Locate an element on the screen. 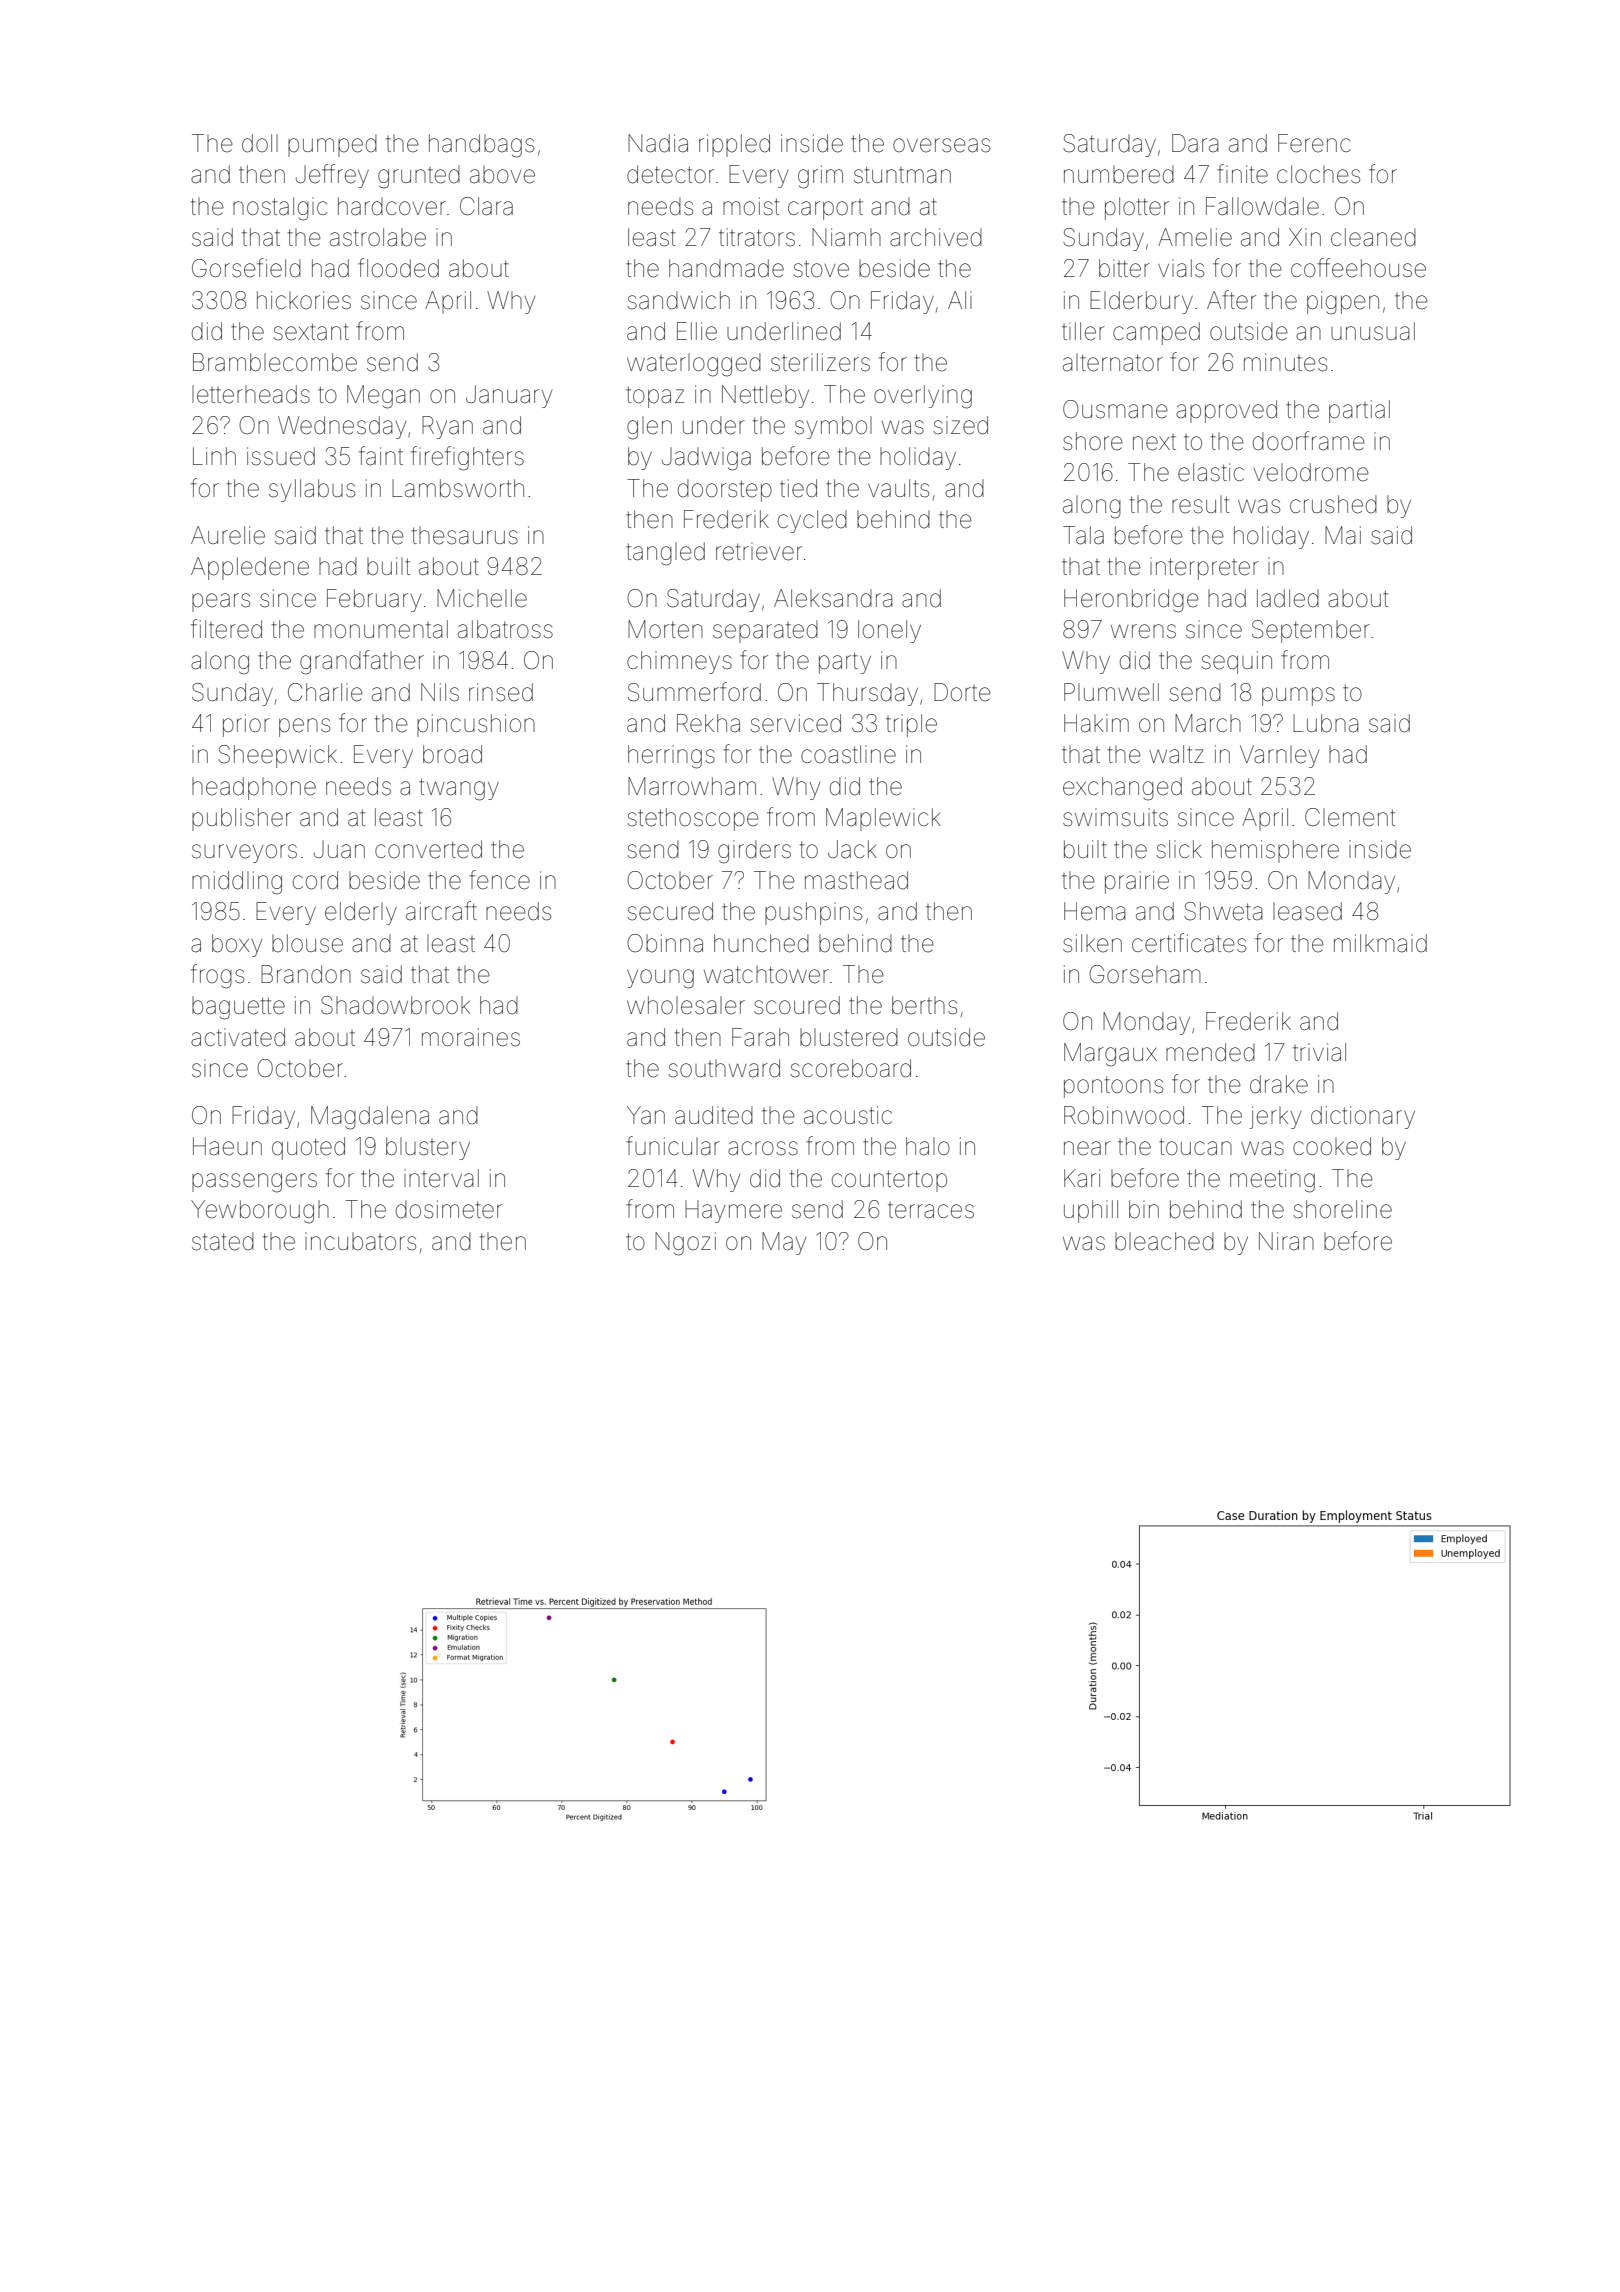 This screenshot has height=2292, width=1620. Haeun is located at coordinates (227, 1146).
